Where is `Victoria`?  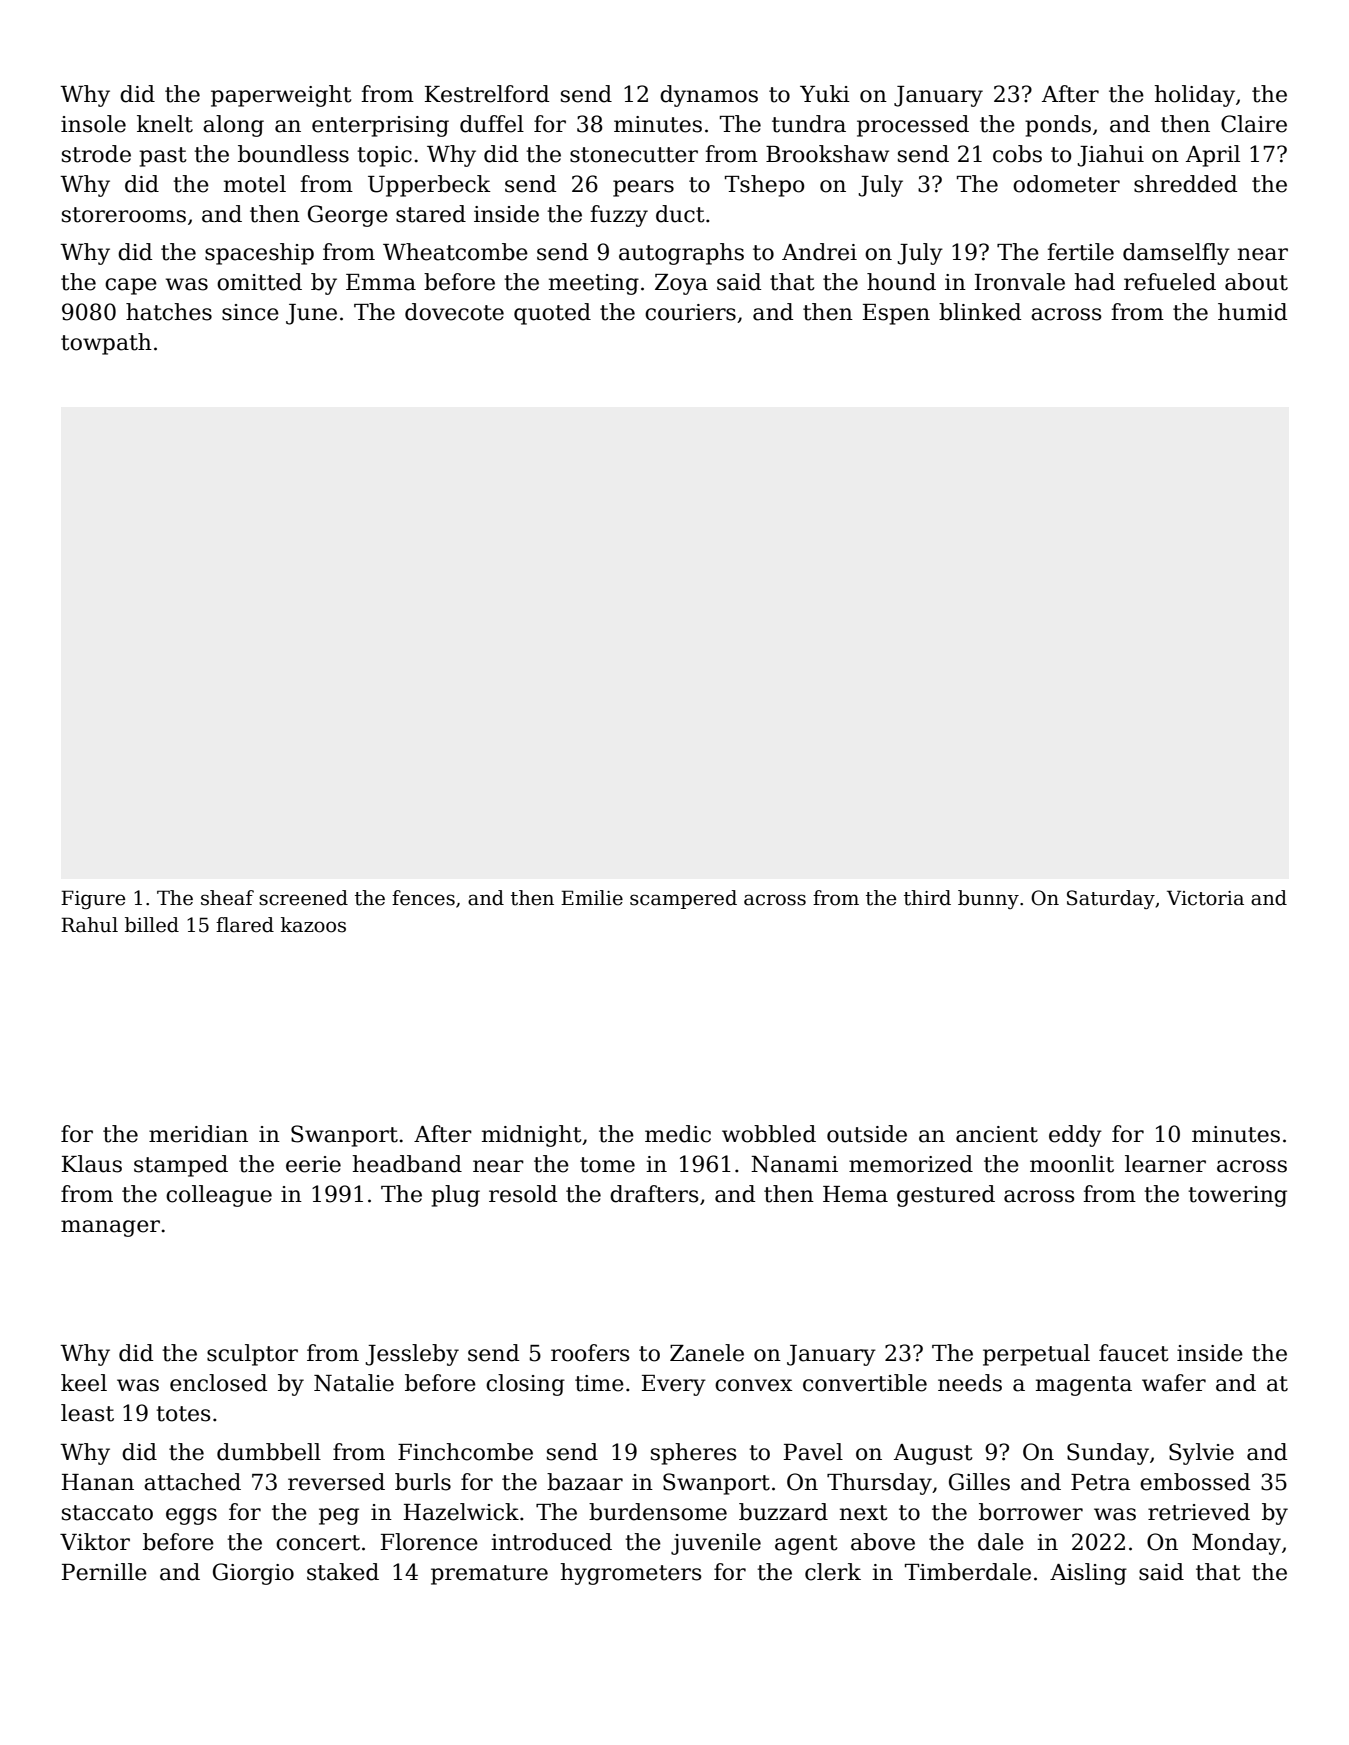 Victoria is located at coordinates (1205, 898).
